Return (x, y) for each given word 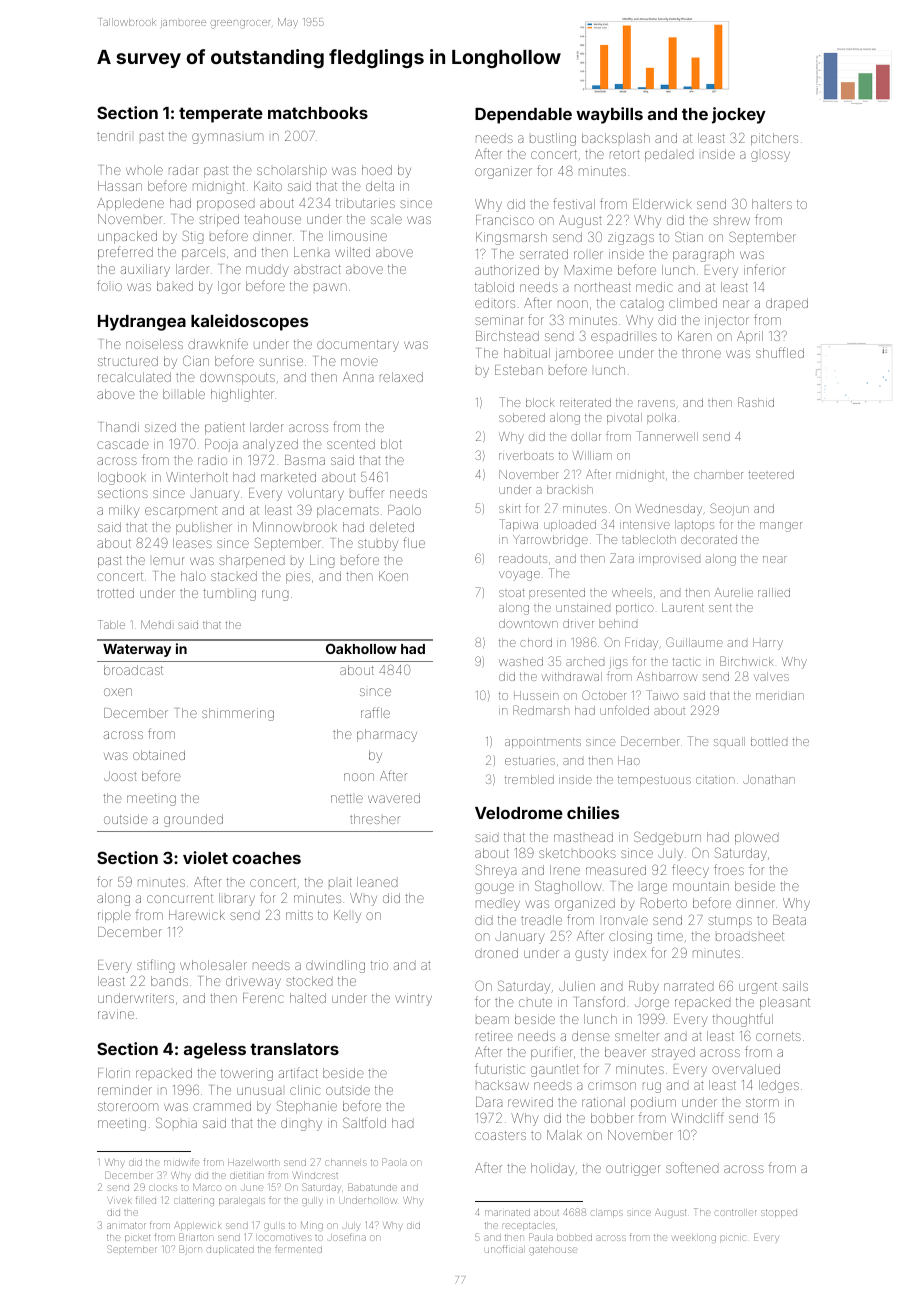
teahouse (273, 219)
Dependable (523, 115)
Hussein (536, 695)
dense (591, 1036)
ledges (779, 1086)
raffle (375, 712)
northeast (603, 287)
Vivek (120, 1200)
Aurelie (733, 592)
